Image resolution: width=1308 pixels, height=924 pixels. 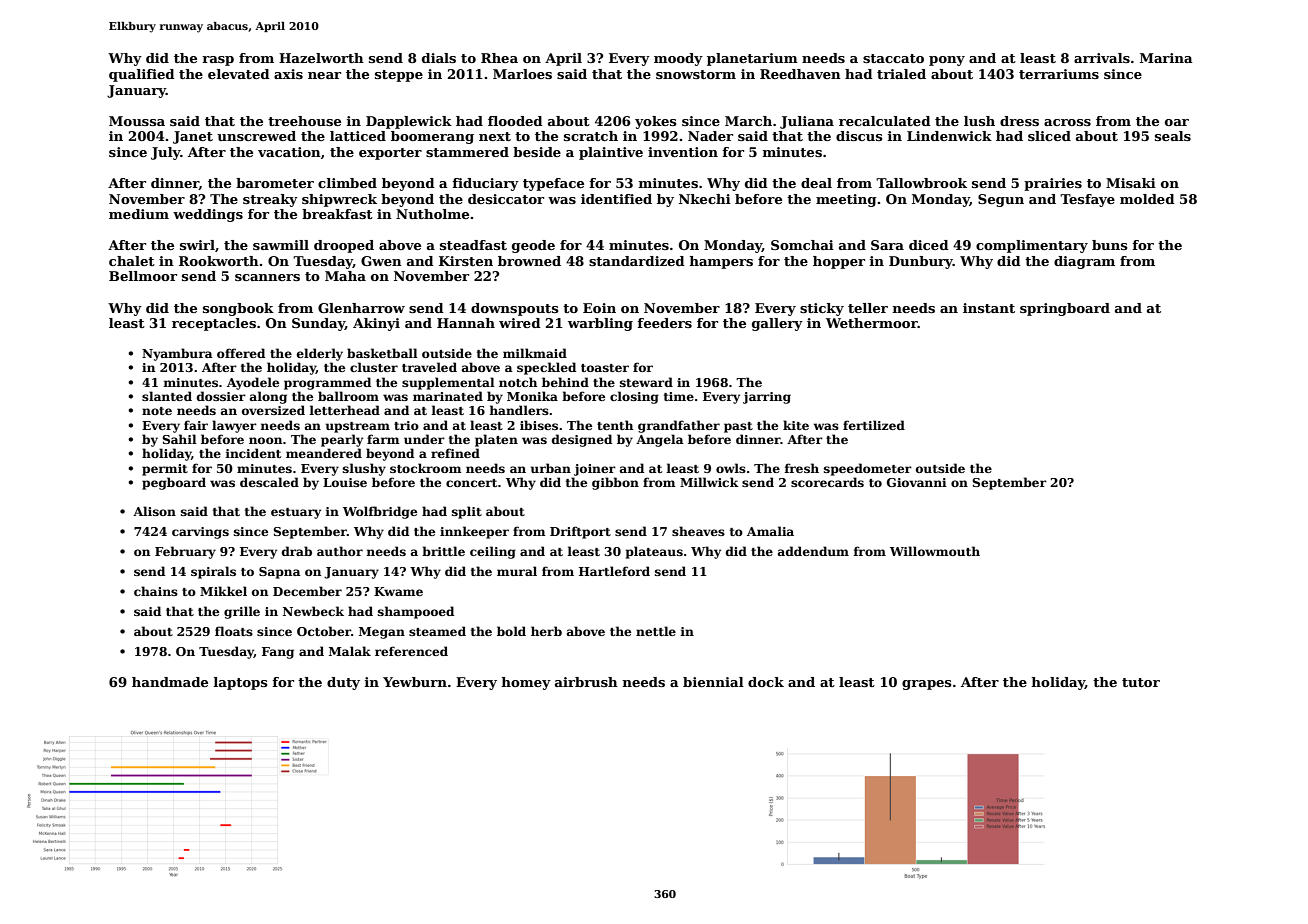 What do you see at coordinates (656, 122) in the document?
I see `yokes` at bounding box center [656, 122].
